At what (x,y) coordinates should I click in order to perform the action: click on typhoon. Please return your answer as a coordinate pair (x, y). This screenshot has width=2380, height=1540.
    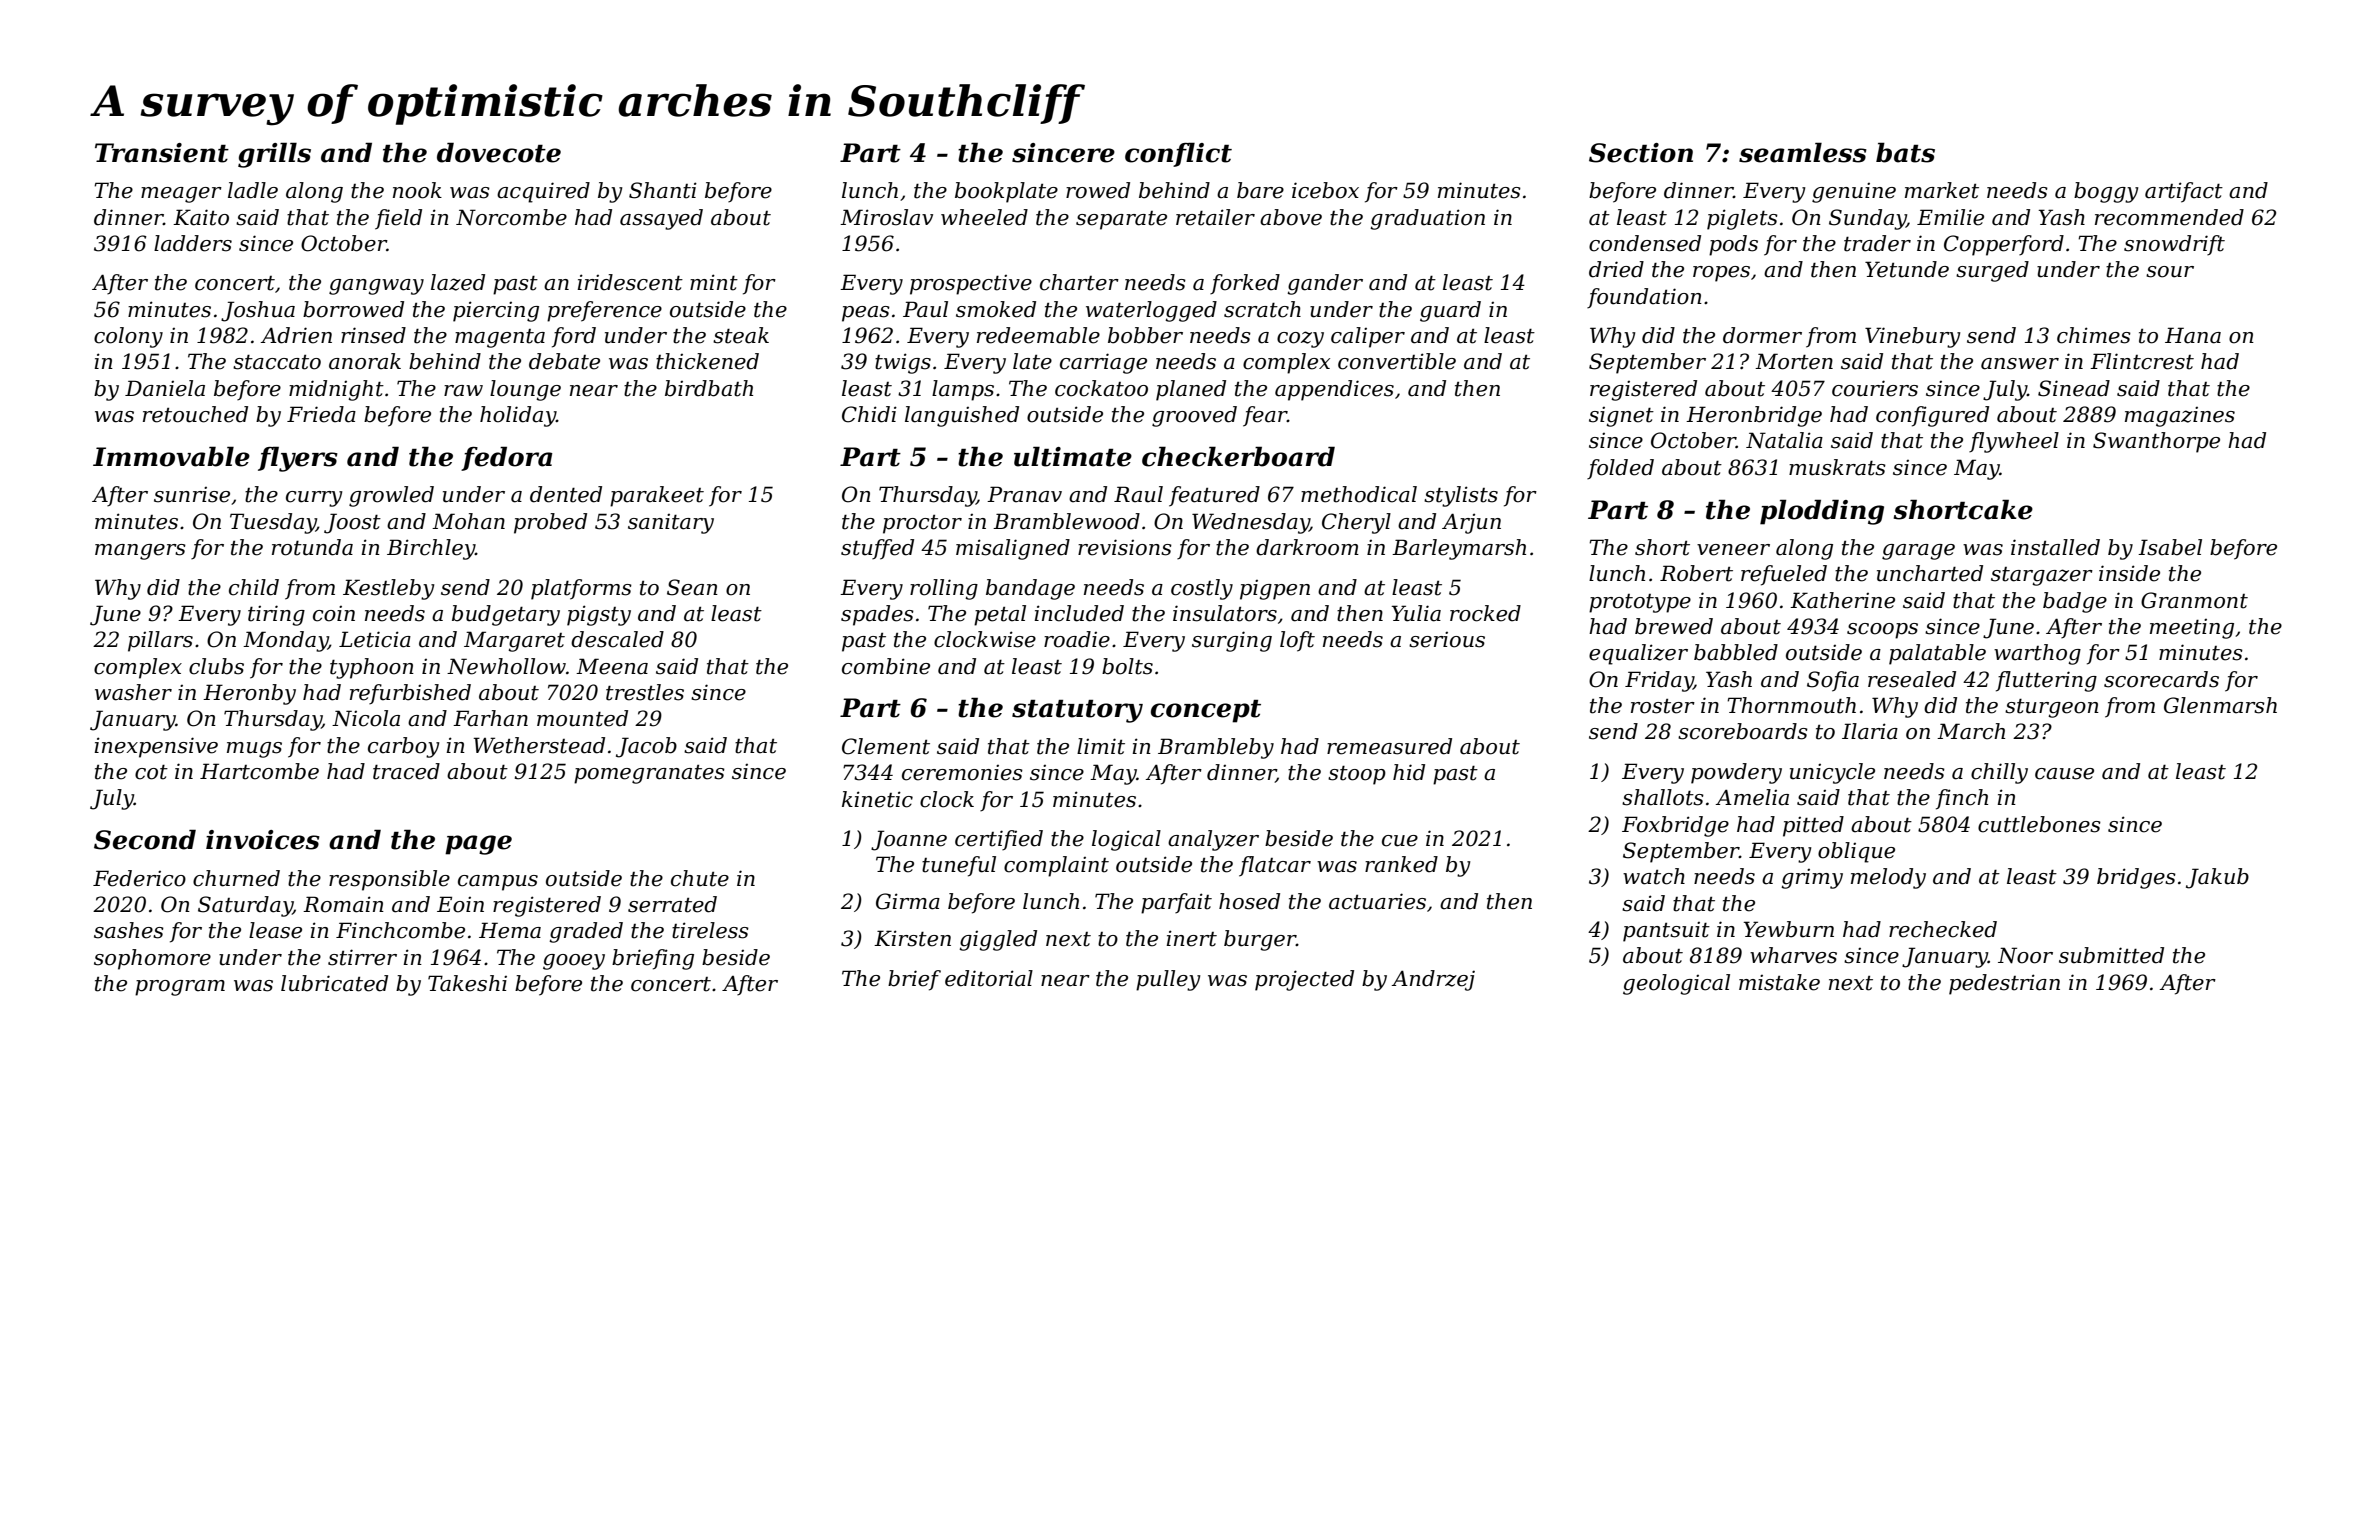
    Looking at the image, I should click on (372, 668).
